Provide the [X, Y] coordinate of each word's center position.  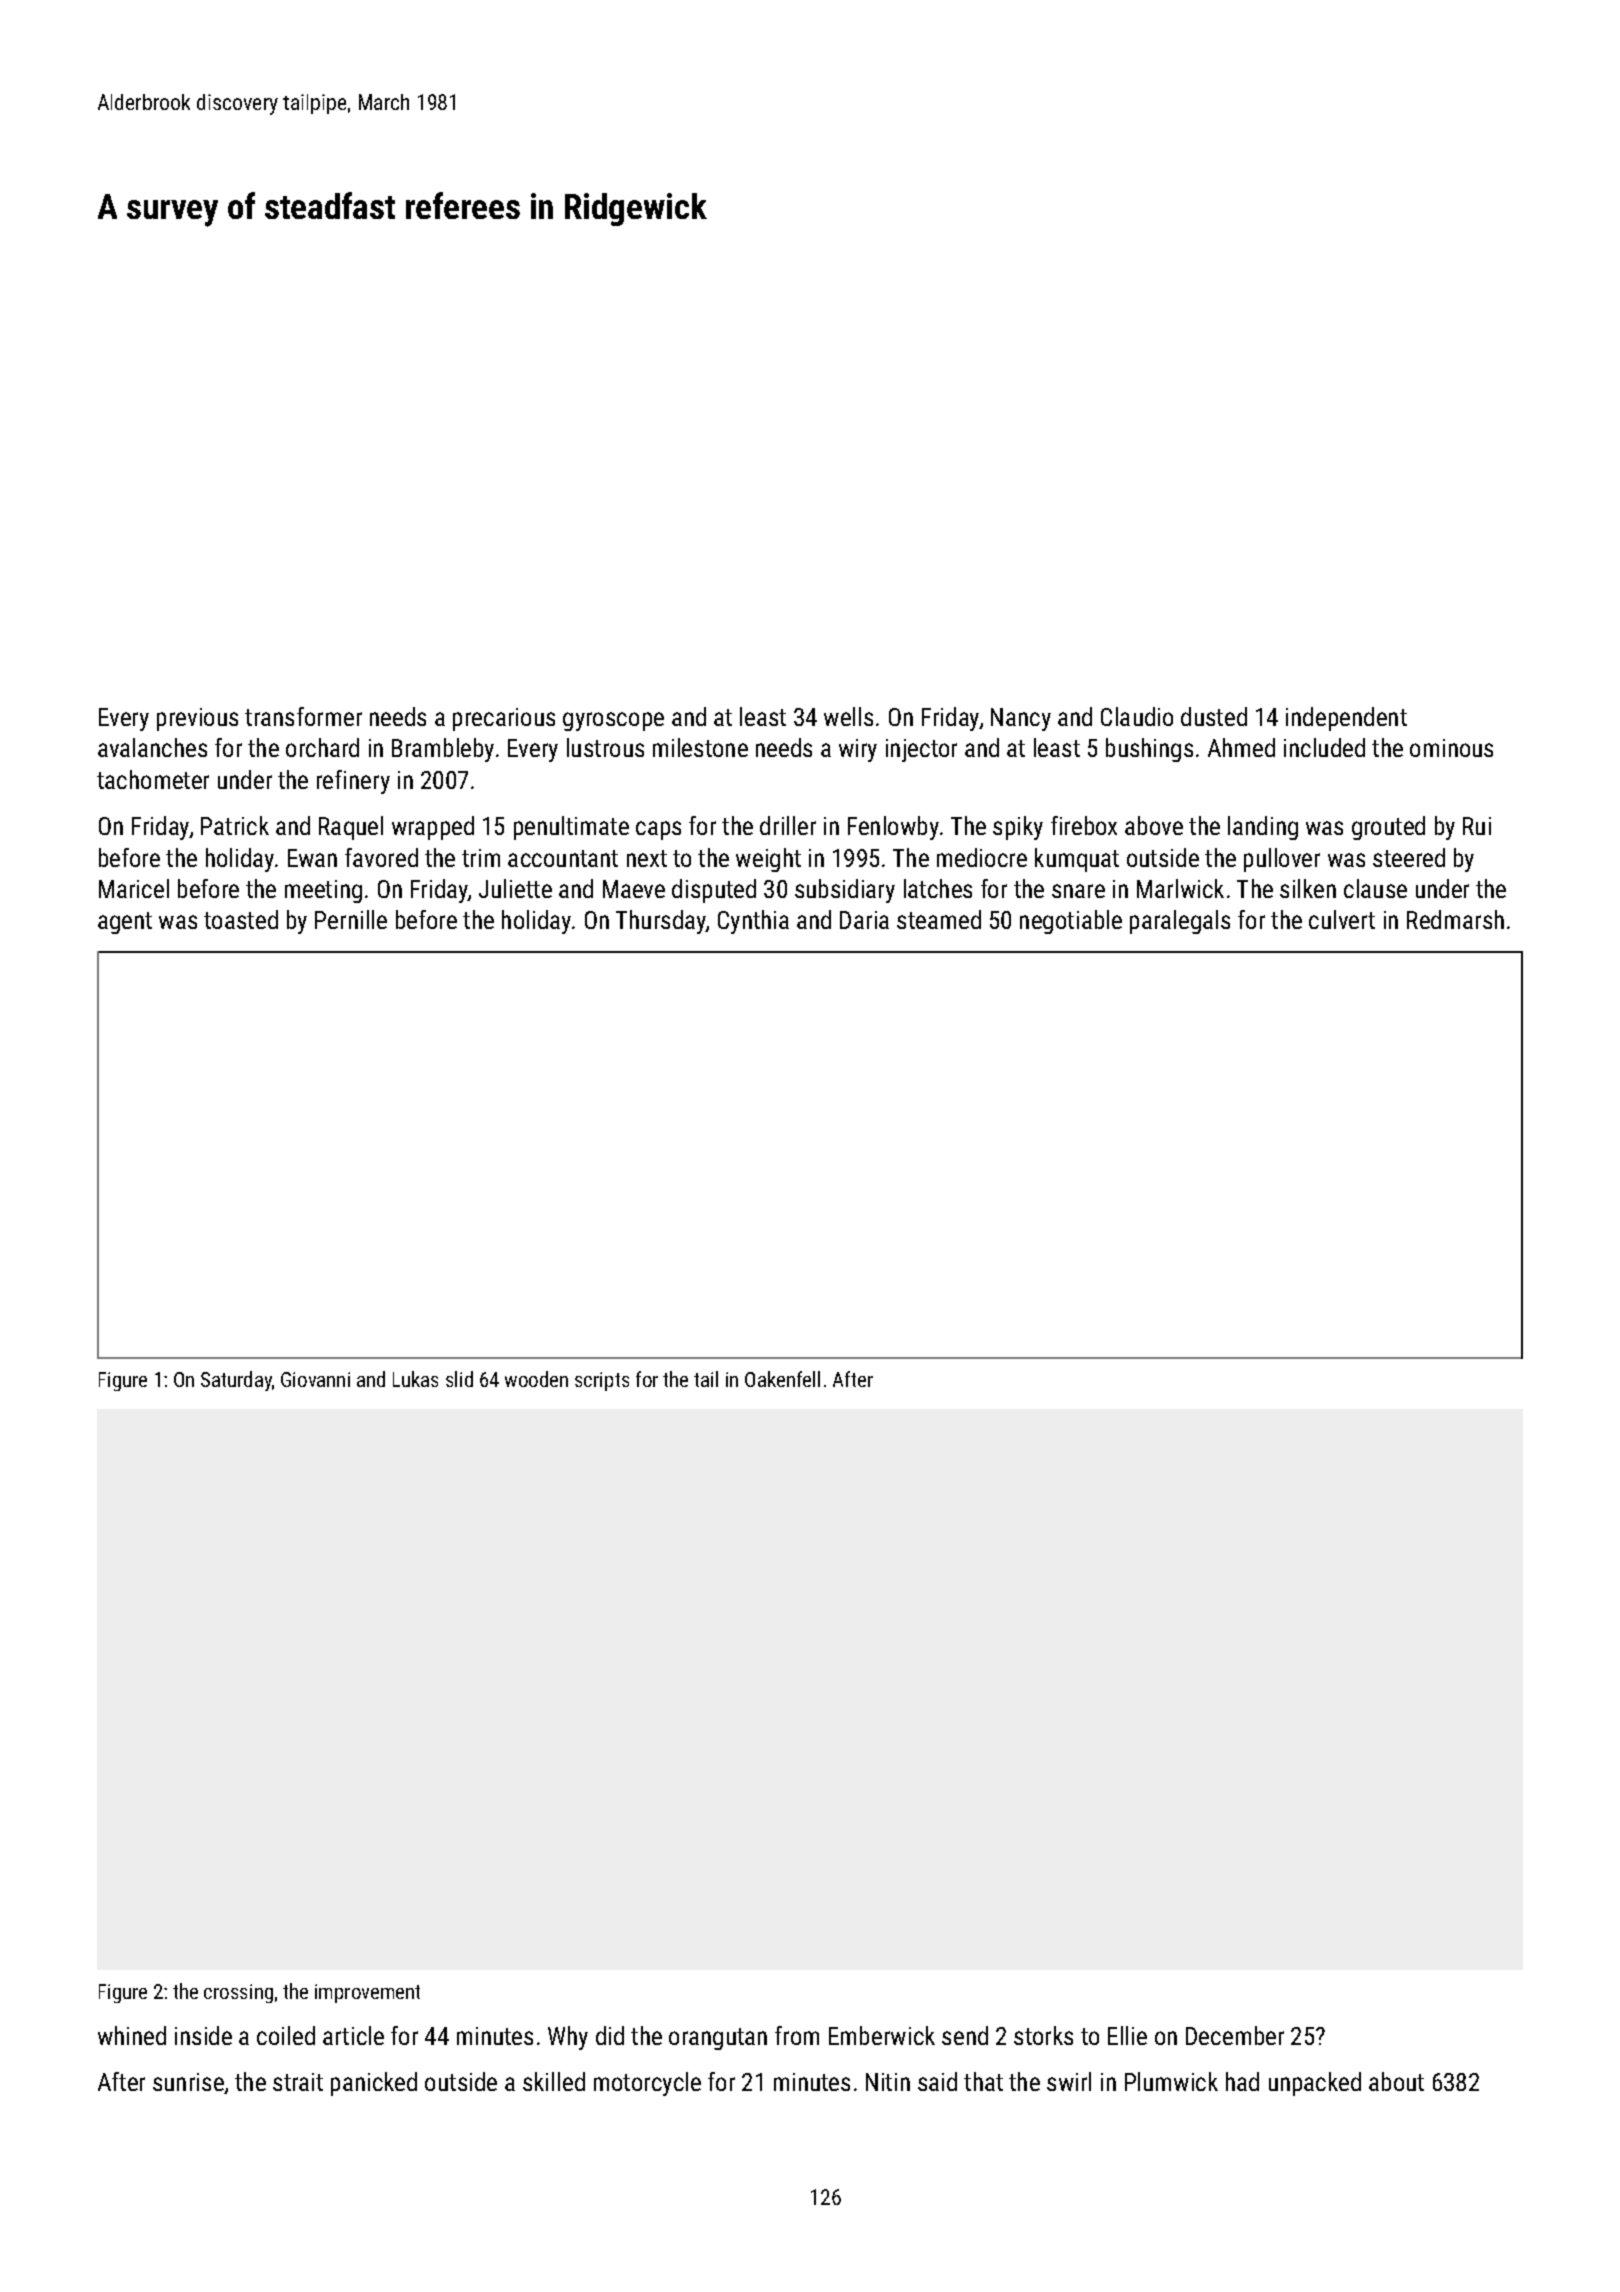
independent [1346, 719]
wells [848, 716]
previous [197, 719]
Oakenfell [782, 1379]
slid [459, 1379]
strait [298, 2082]
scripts [602, 1381]
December [1235, 2035]
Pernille [351, 919]
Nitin [888, 2082]
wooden [536, 1379]
